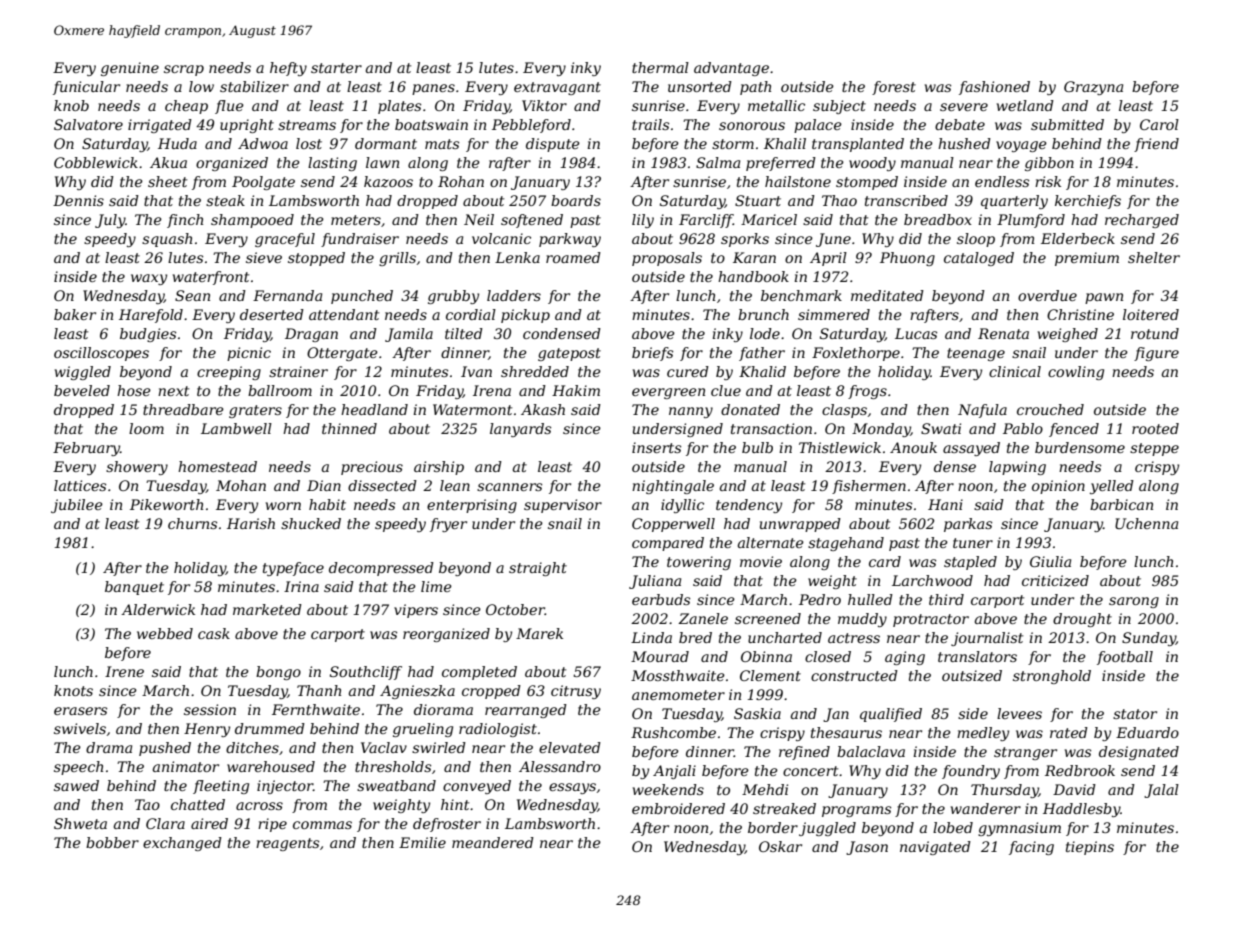  I want to click on banquet, so click(134, 588).
